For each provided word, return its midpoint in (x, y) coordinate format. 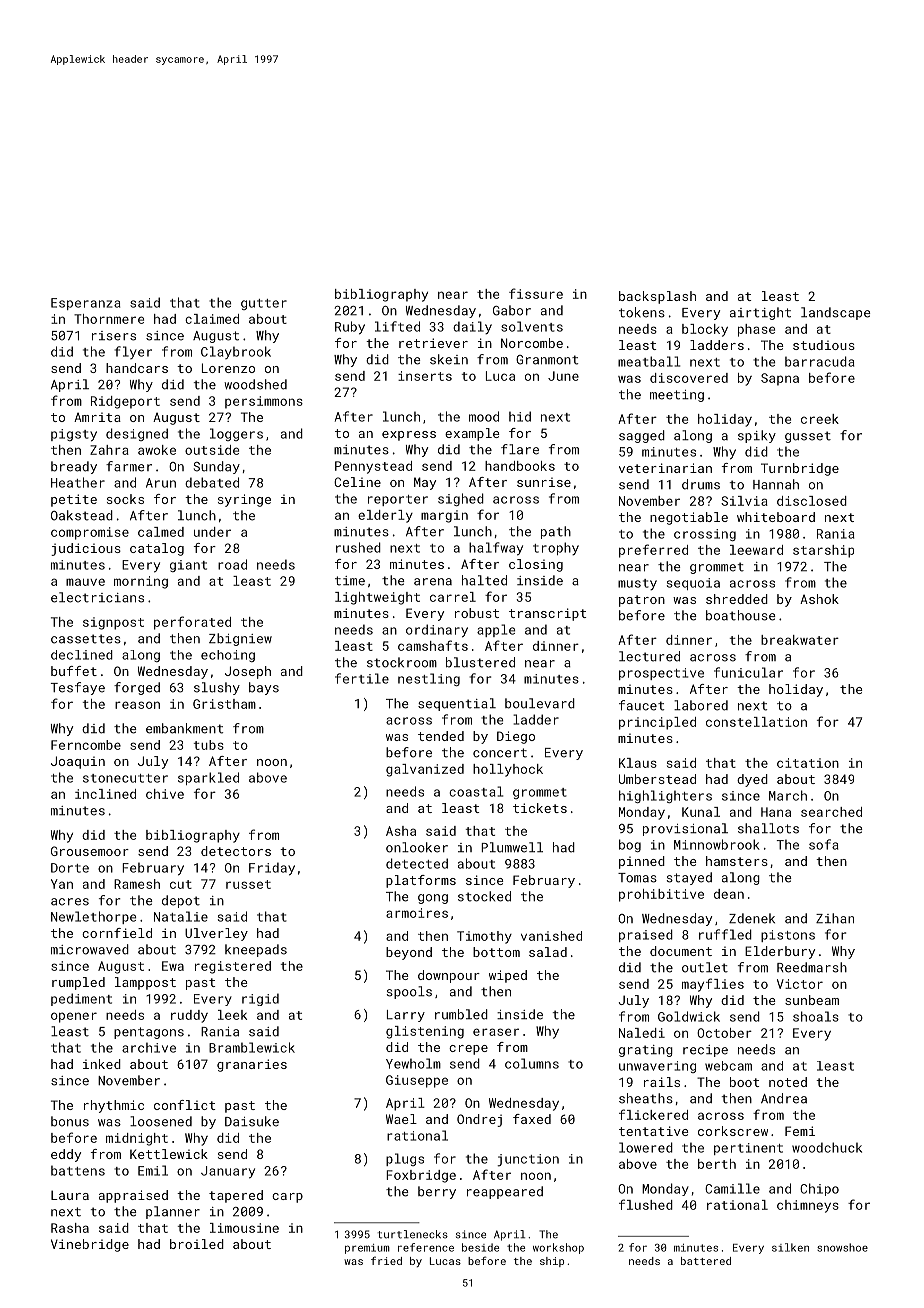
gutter (264, 304)
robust (477, 613)
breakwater (800, 640)
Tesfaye (78, 688)
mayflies (713, 985)
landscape (836, 313)
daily (472, 327)
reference (426, 1247)
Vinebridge (90, 1245)
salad (548, 952)
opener (74, 1017)
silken (790, 1247)
